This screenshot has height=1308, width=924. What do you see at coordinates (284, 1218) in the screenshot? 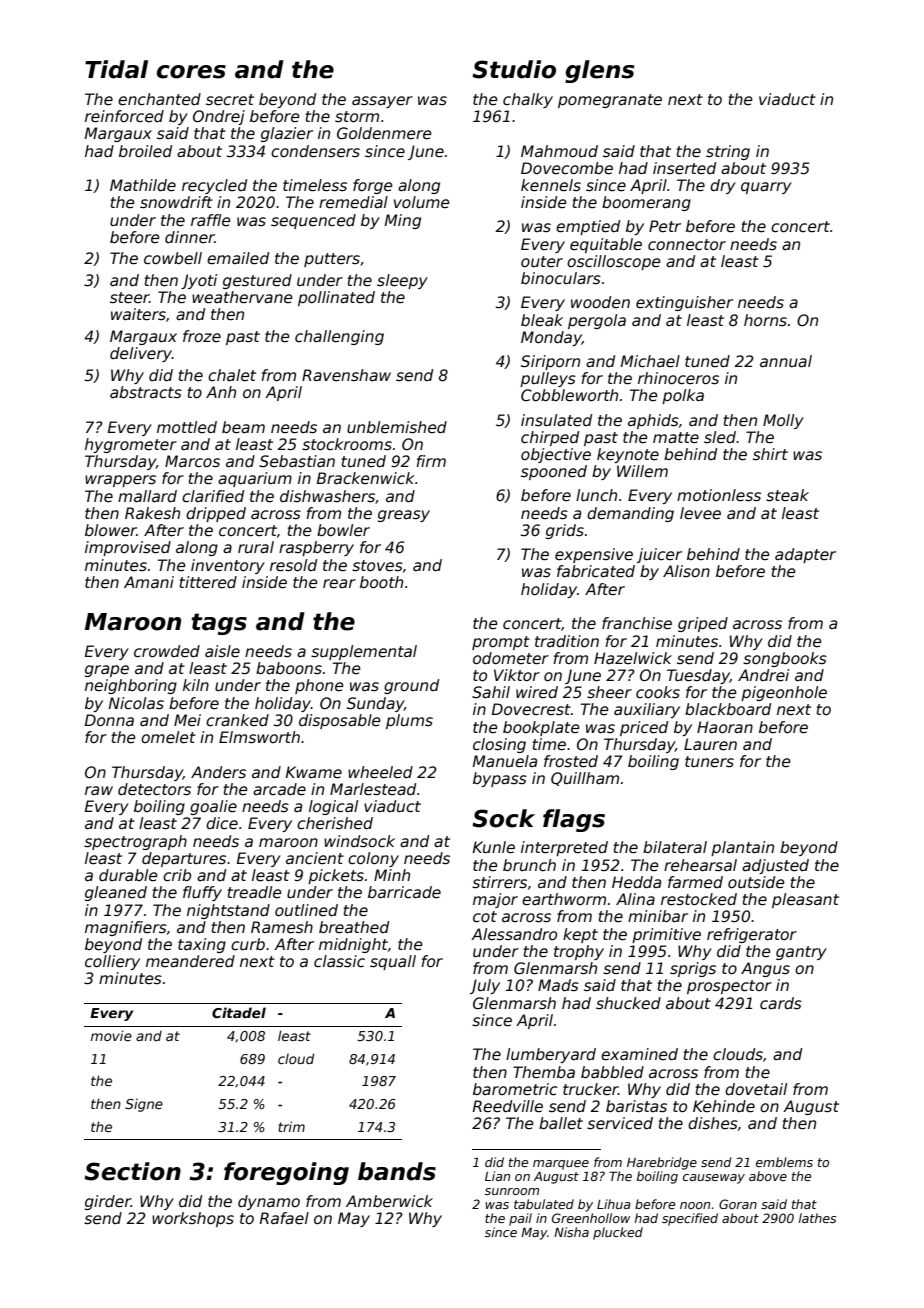
I see `Rafael` at bounding box center [284, 1218].
